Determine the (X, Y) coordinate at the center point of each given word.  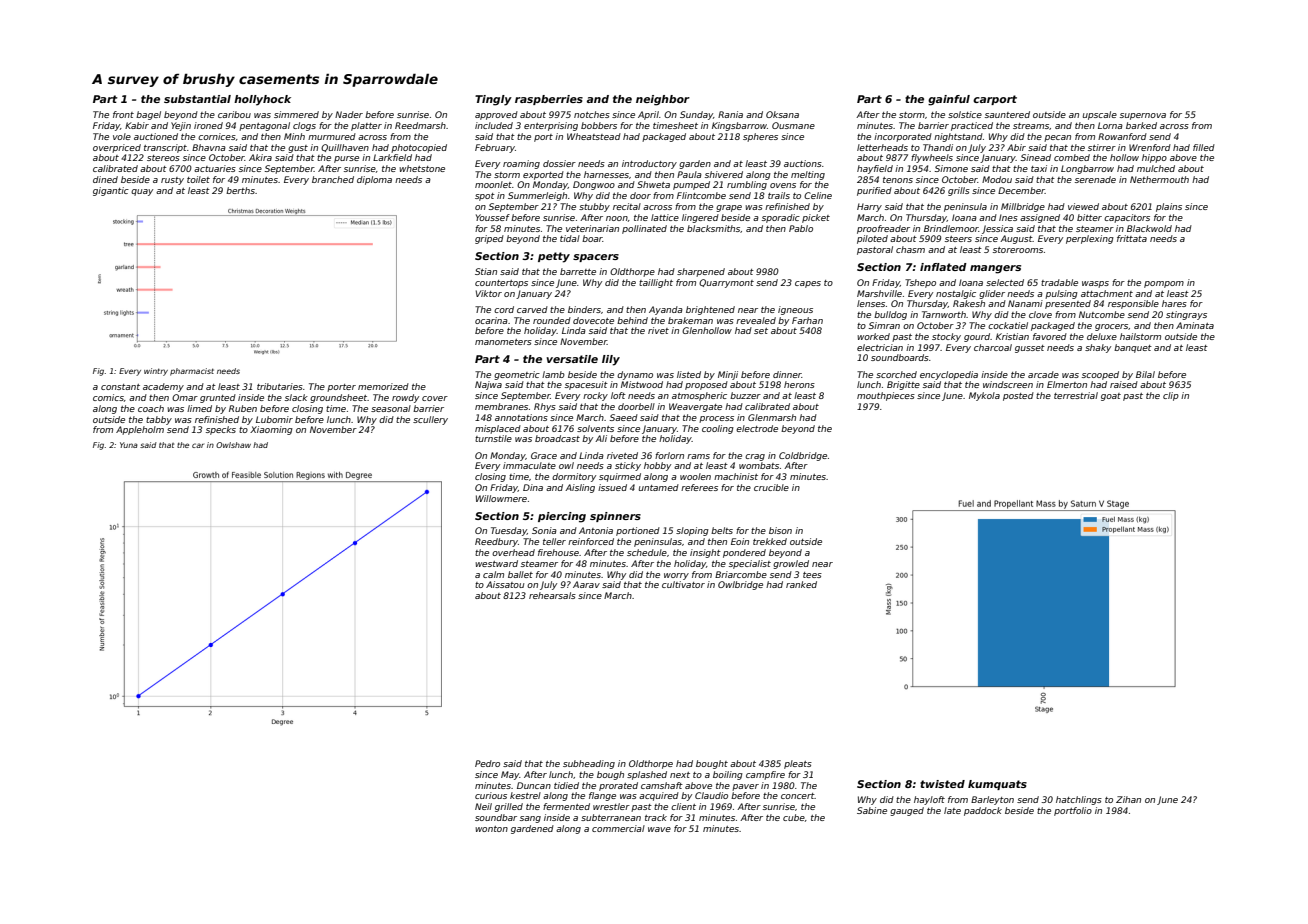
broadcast (557, 438)
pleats (798, 764)
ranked (801, 584)
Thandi (938, 147)
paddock (983, 811)
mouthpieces (886, 396)
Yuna (129, 445)
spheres (760, 137)
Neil (483, 806)
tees (812, 575)
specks (221, 430)
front (123, 114)
